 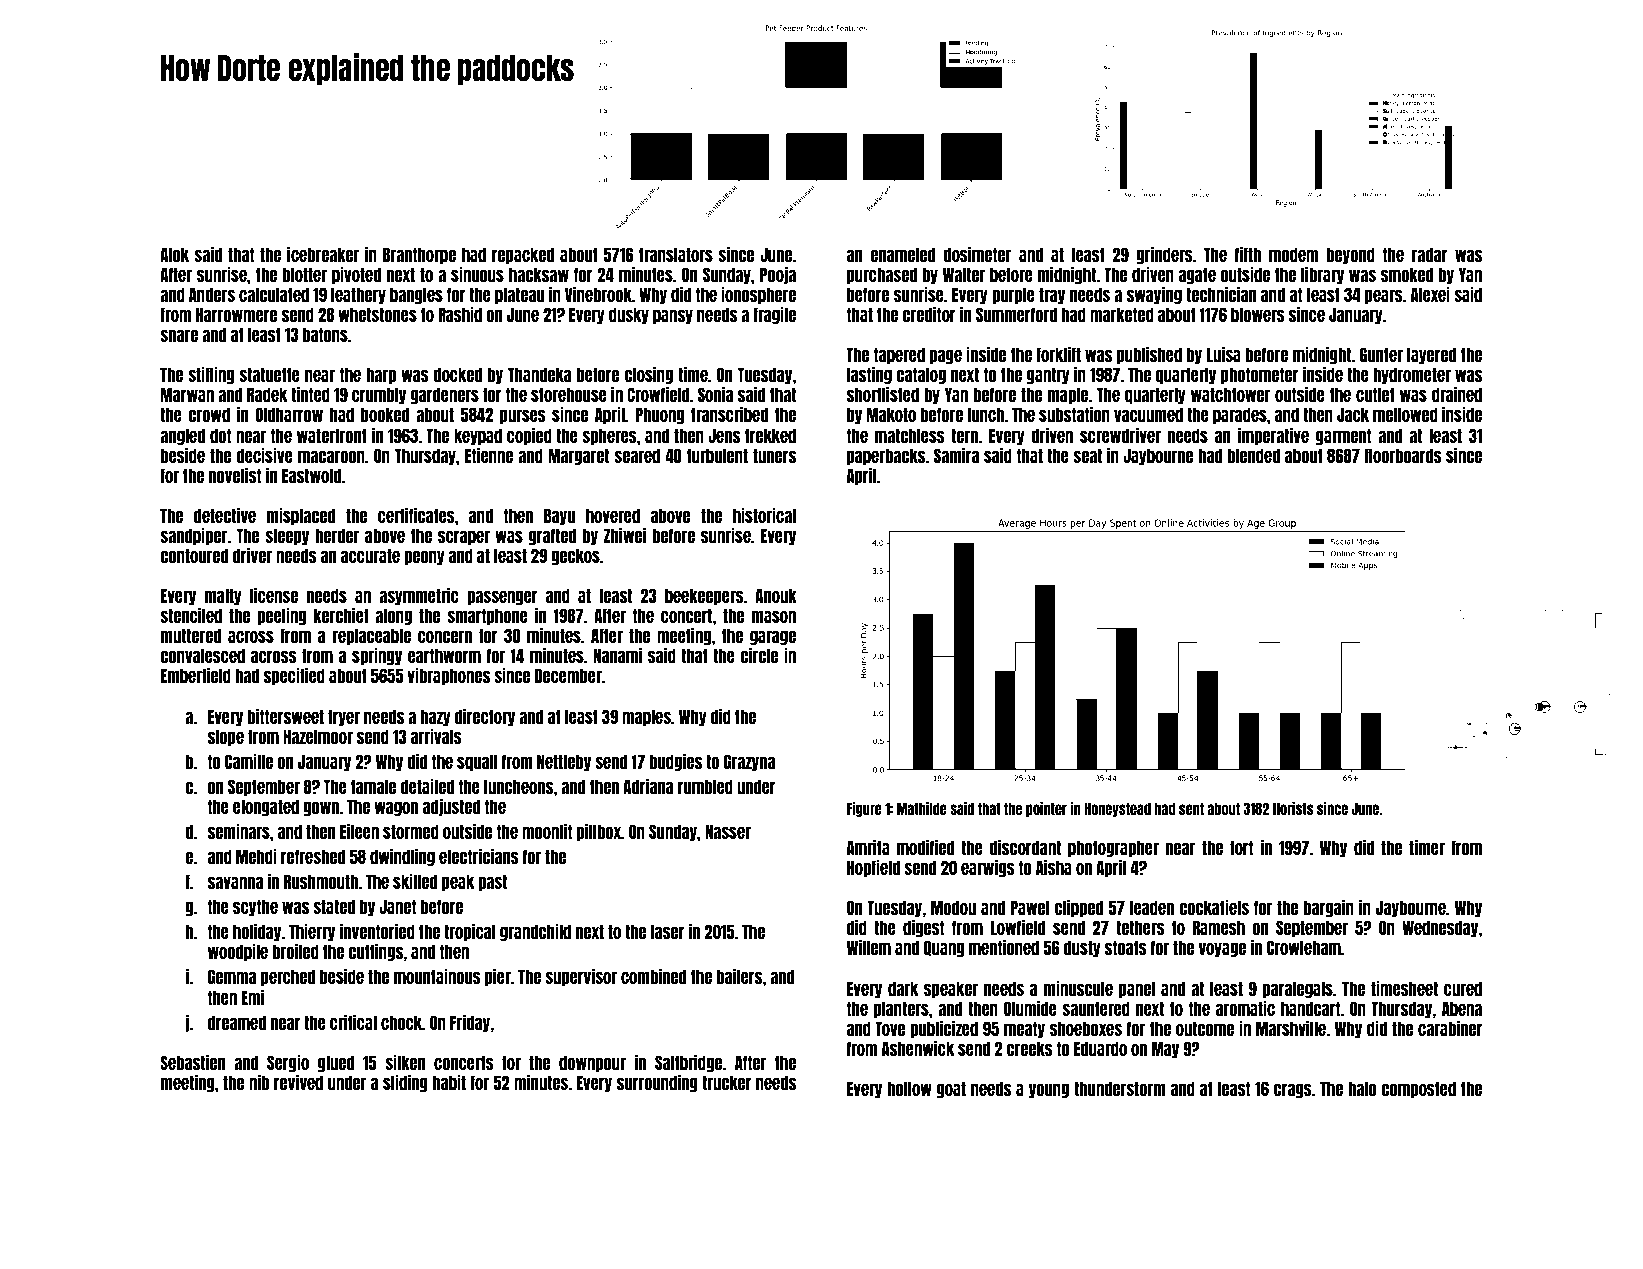 I want to click on Bayu, so click(x=559, y=516).
